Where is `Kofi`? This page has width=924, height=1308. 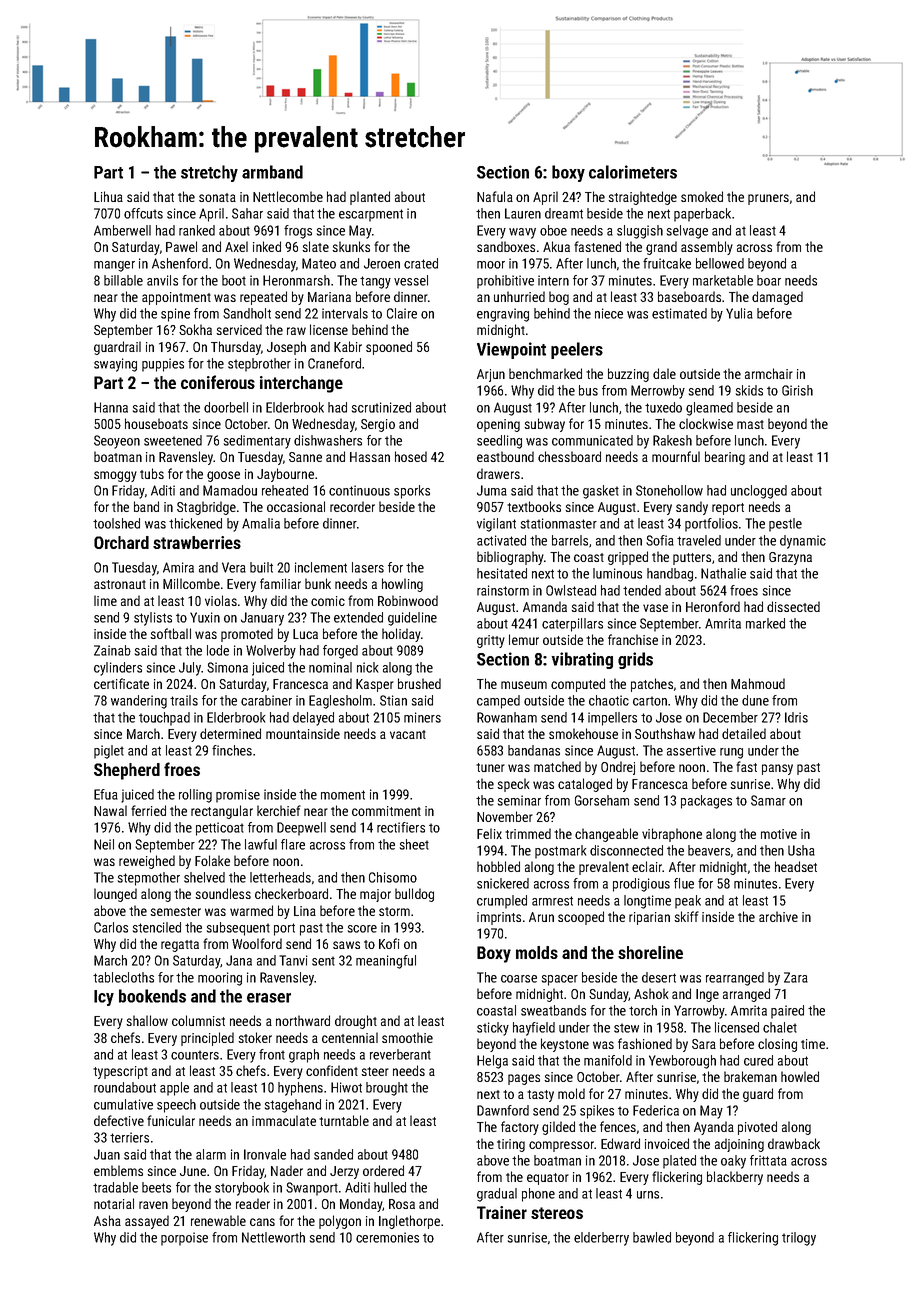 Kofi is located at coordinates (389, 943).
